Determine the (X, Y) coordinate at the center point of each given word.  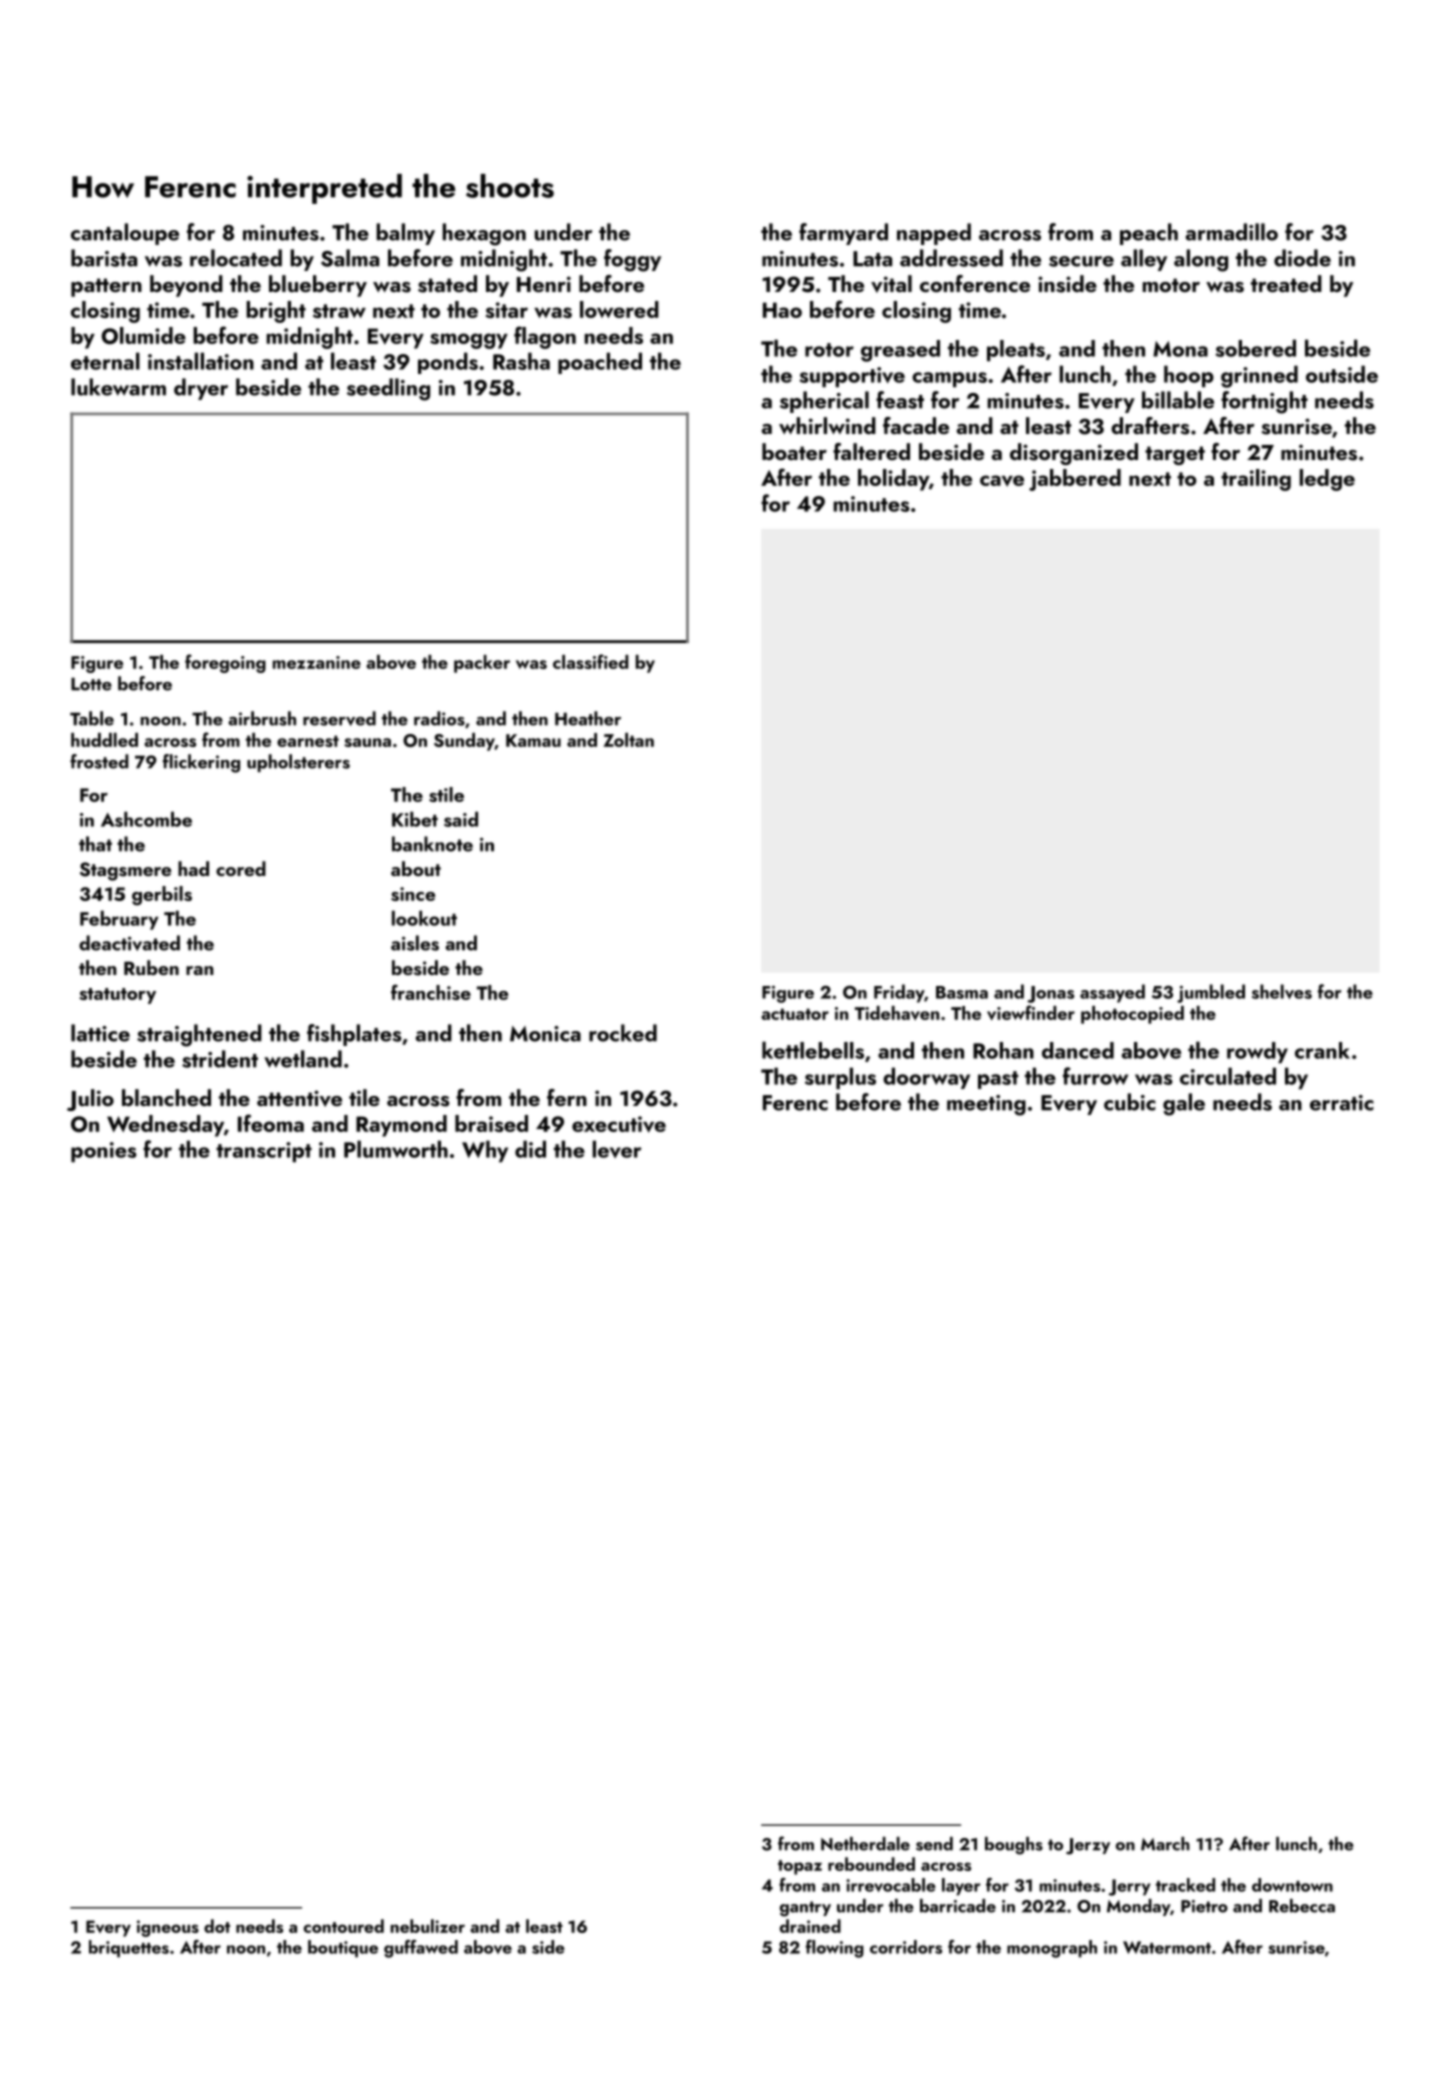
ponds (448, 363)
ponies (104, 1152)
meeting (986, 1105)
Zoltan (628, 740)
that (95, 844)
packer (482, 664)
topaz (800, 1867)
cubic (1130, 1102)
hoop (1189, 376)
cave (1002, 481)
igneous (168, 1928)
